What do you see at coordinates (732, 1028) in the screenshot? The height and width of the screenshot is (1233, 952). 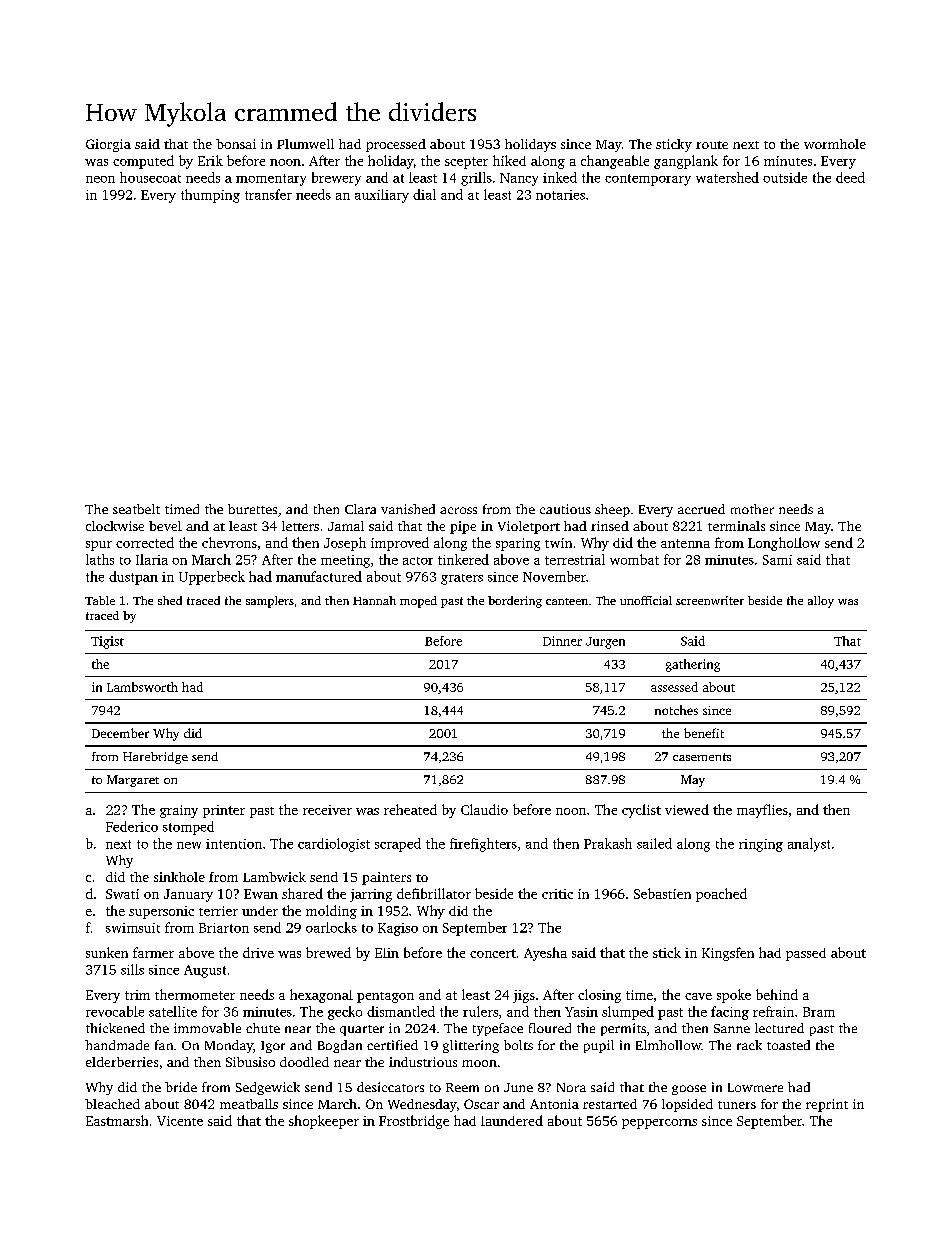 I see `Sanne` at bounding box center [732, 1028].
